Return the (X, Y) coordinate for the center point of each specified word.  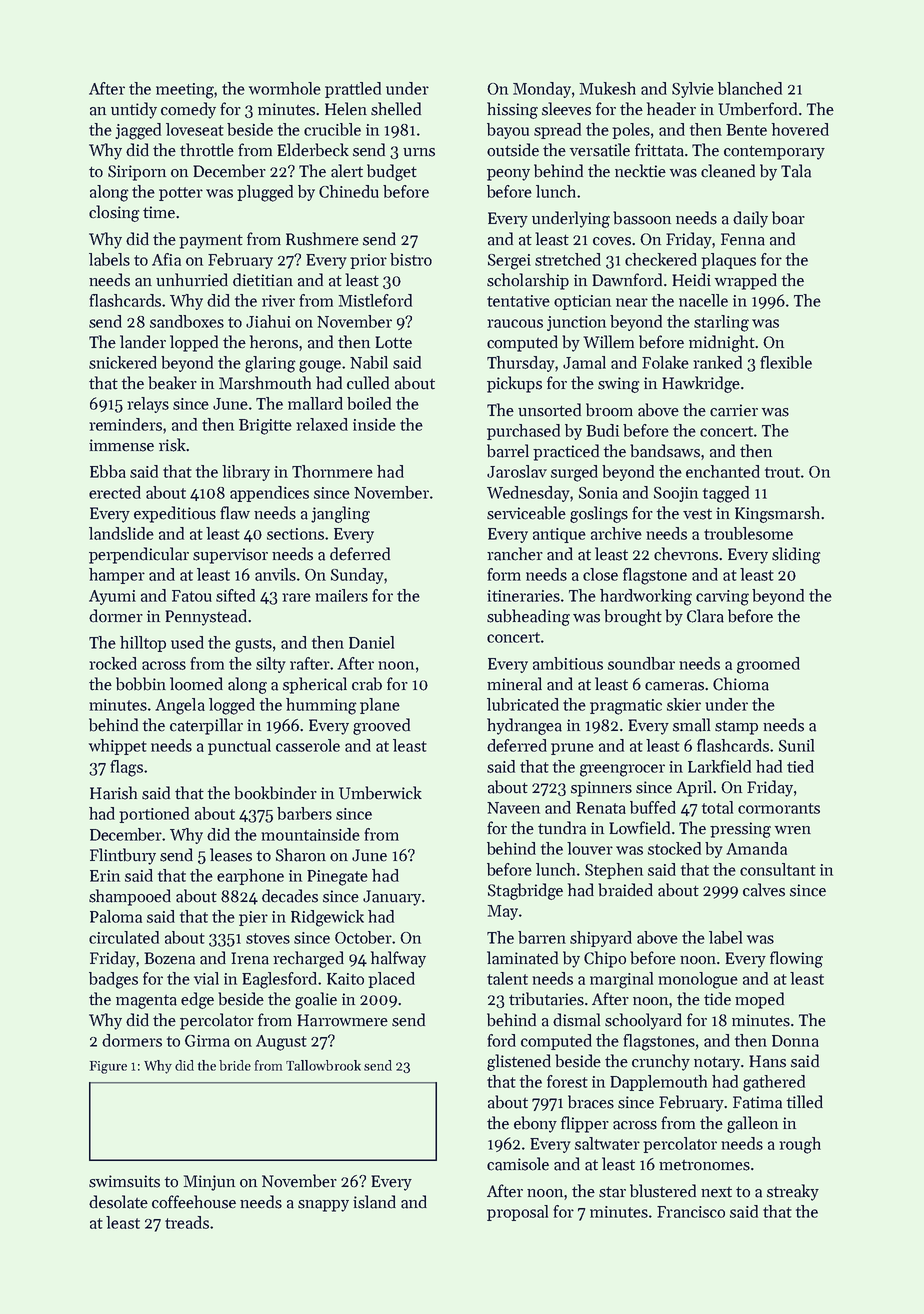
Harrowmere (342, 1020)
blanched (750, 88)
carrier (734, 410)
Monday (542, 90)
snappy (323, 1206)
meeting (185, 91)
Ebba (108, 471)
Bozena (169, 958)
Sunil (796, 745)
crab (367, 684)
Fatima (757, 1102)
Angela (180, 706)
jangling (340, 514)
